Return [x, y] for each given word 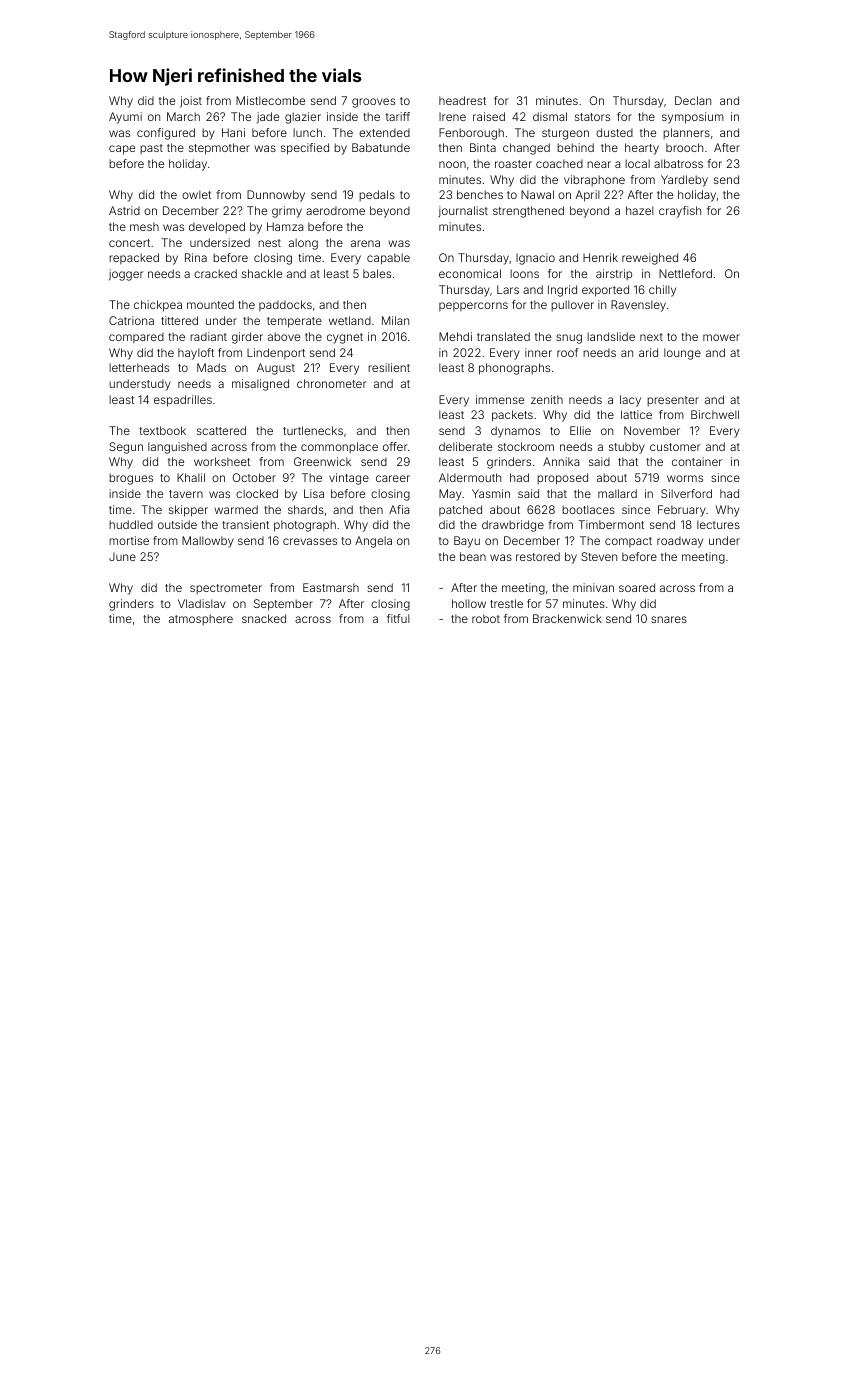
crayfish [680, 212]
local [637, 163]
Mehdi [455, 336]
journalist [463, 212]
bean [473, 556]
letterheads [139, 367]
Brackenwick [567, 618]
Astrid [124, 210]
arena [365, 243]
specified [305, 149]
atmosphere [201, 619]
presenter [673, 401]
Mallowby [208, 542]
